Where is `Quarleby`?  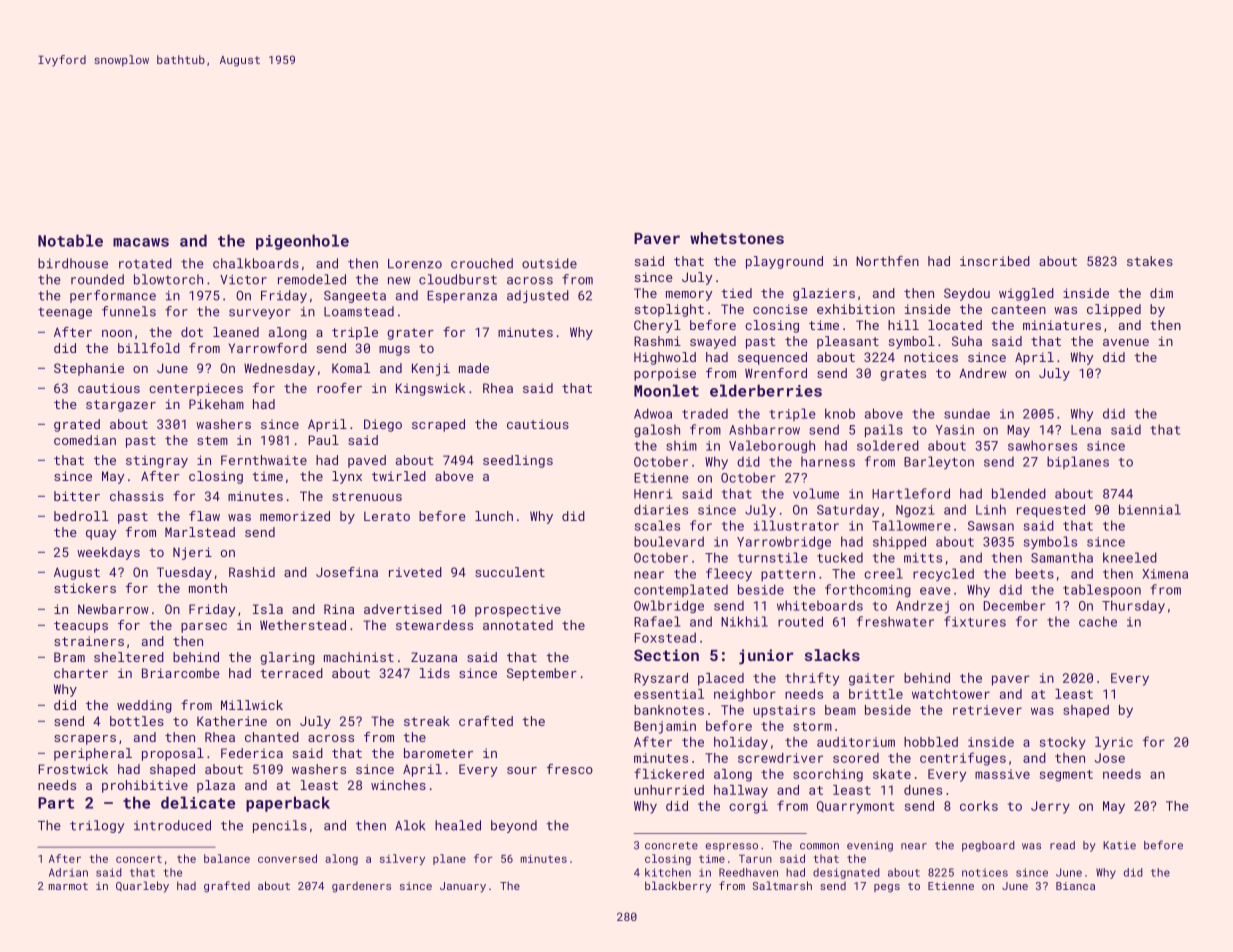 Quarleby is located at coordinates (142, 887).
